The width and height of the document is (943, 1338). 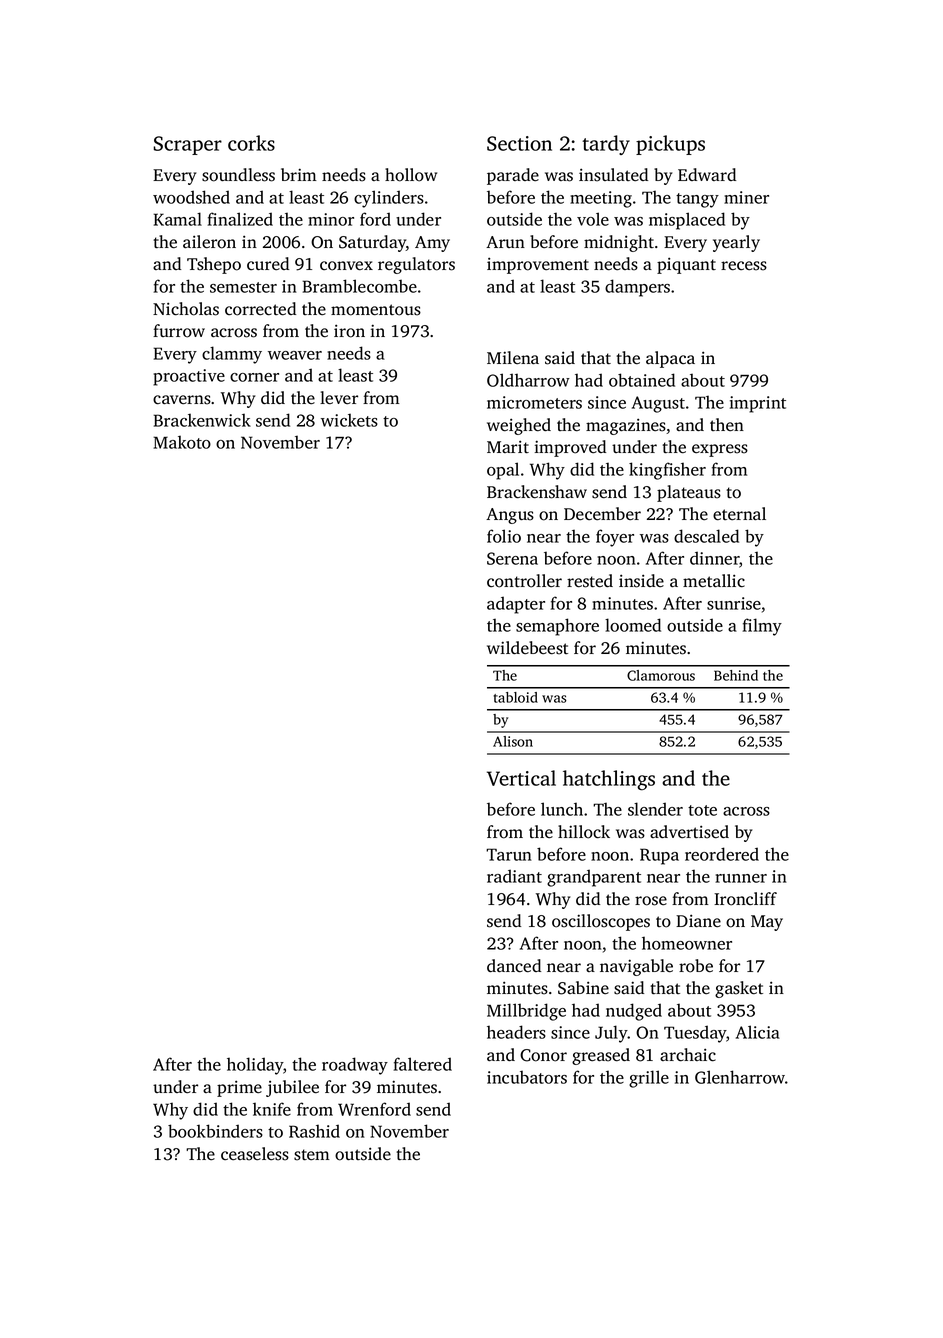 I want to click on Brackenwick, so click(x=202, y=420).
